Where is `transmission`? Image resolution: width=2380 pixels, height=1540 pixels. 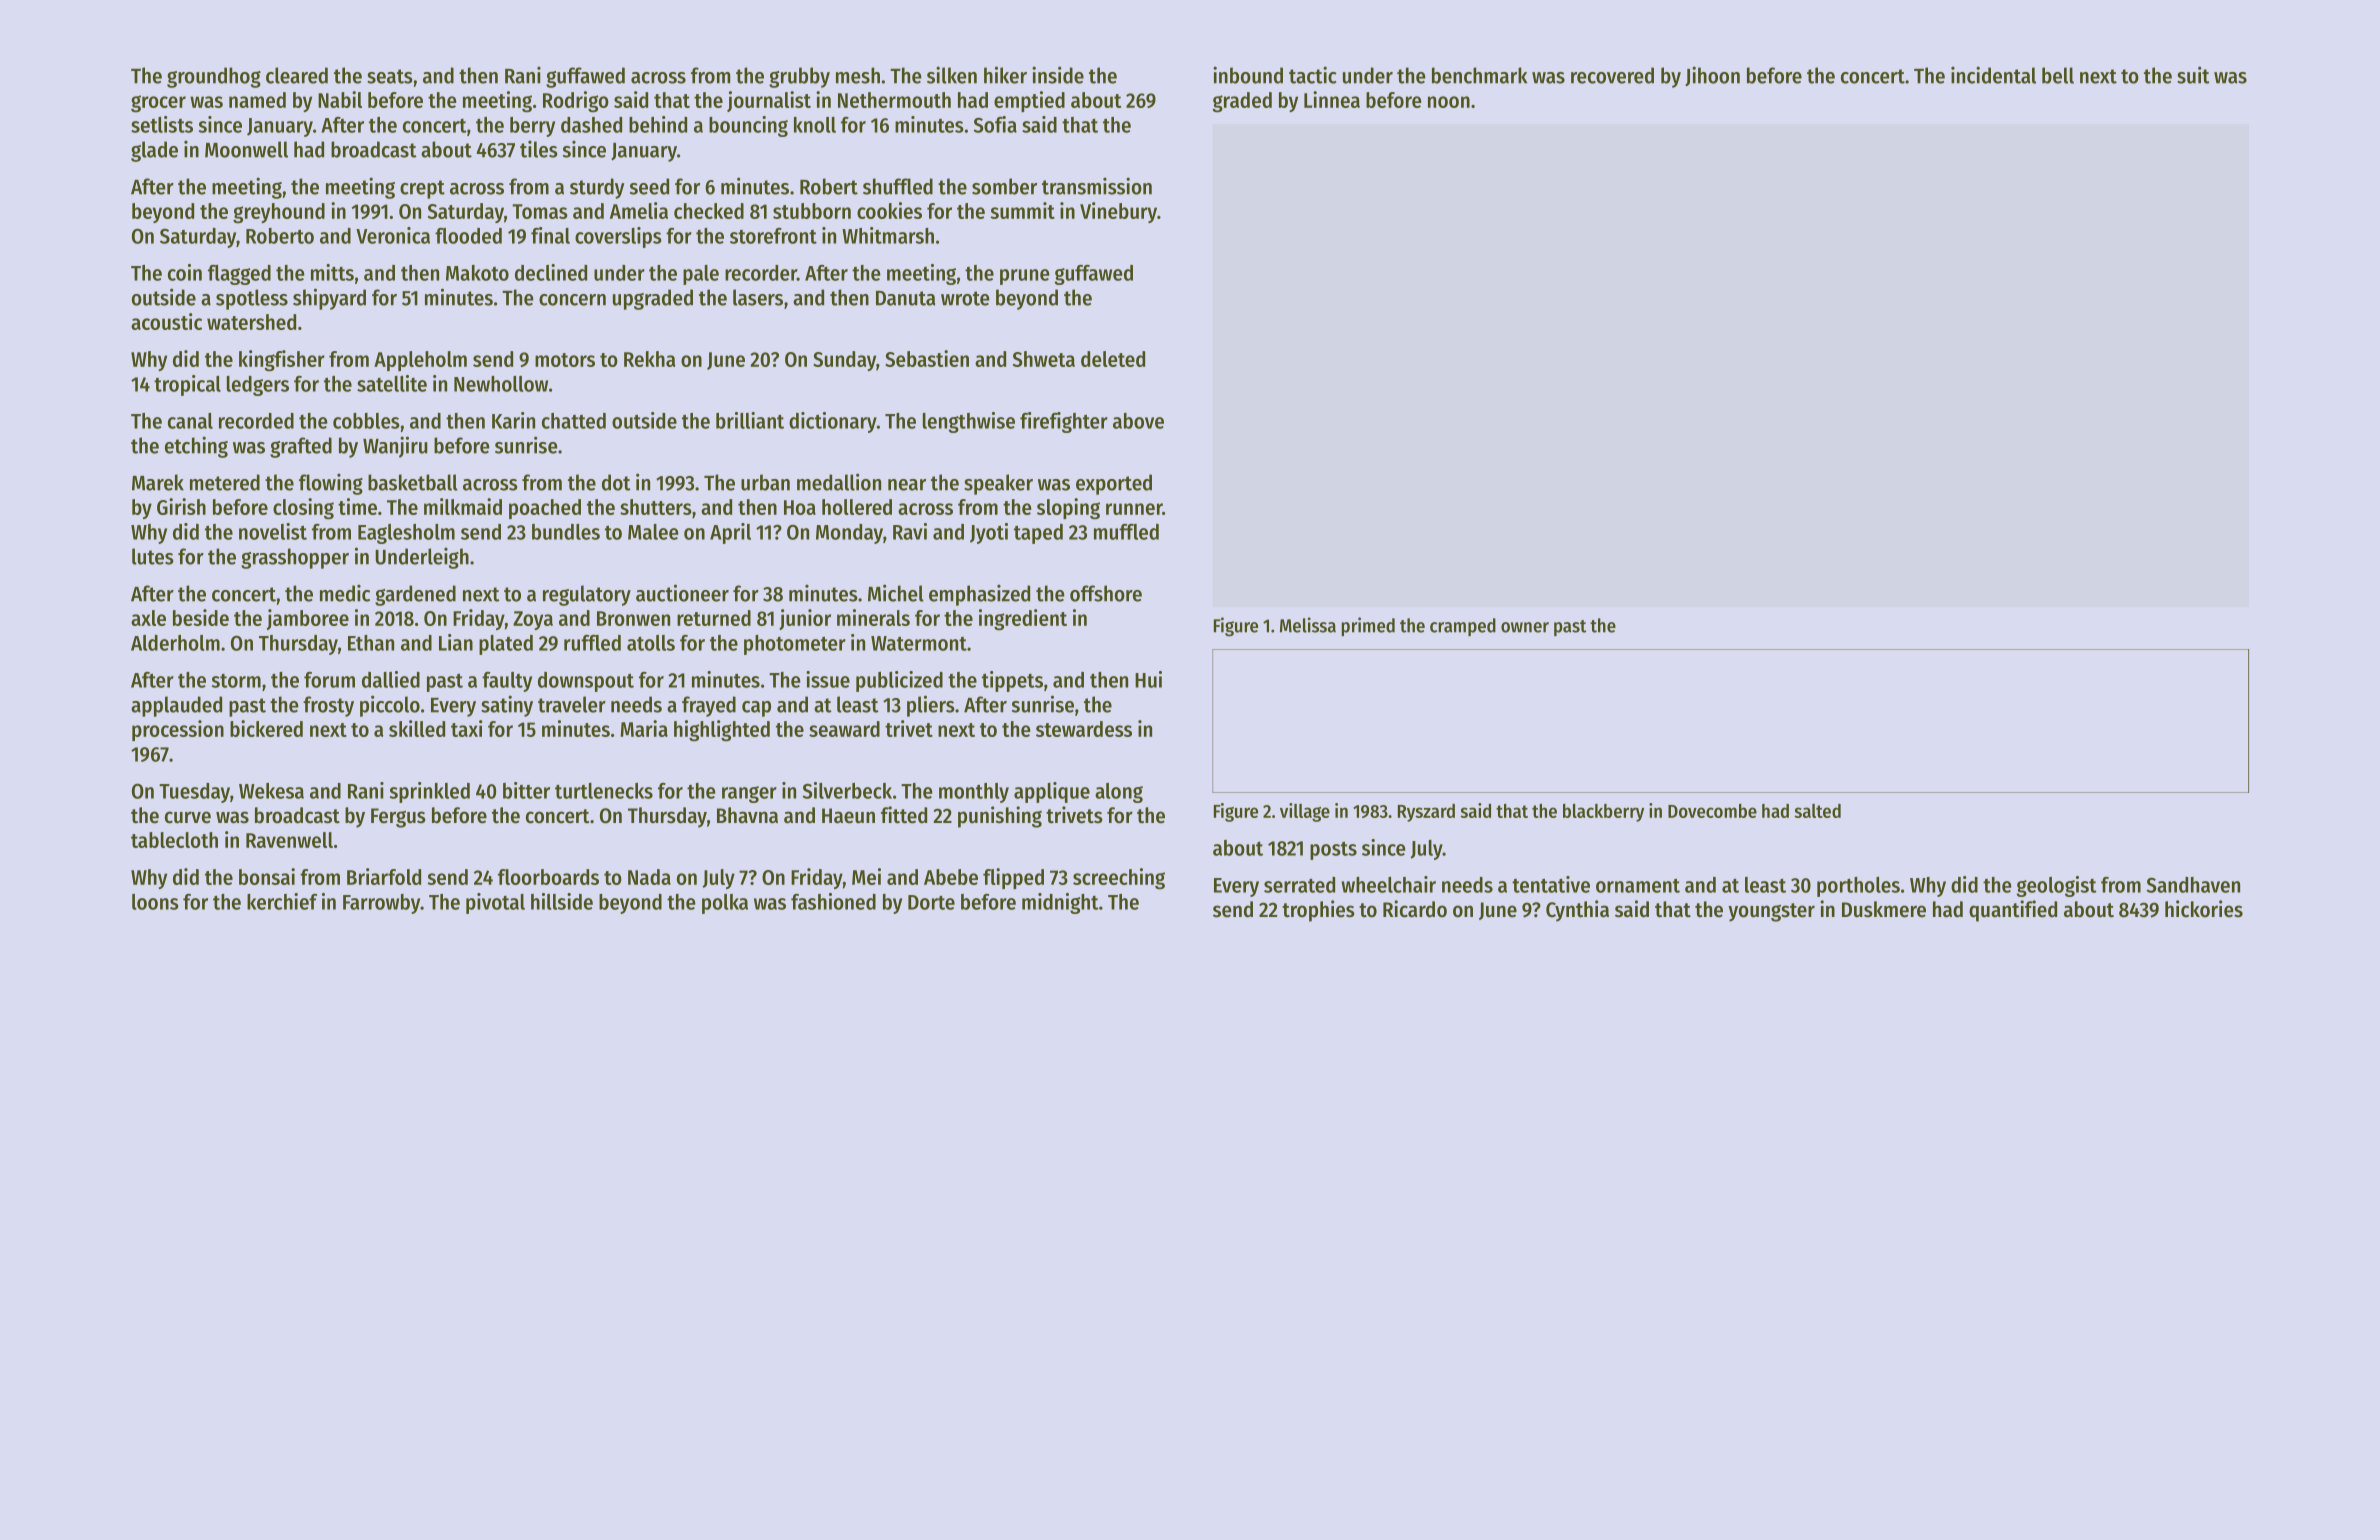
transmission is located at coordinates (1097, 186).
